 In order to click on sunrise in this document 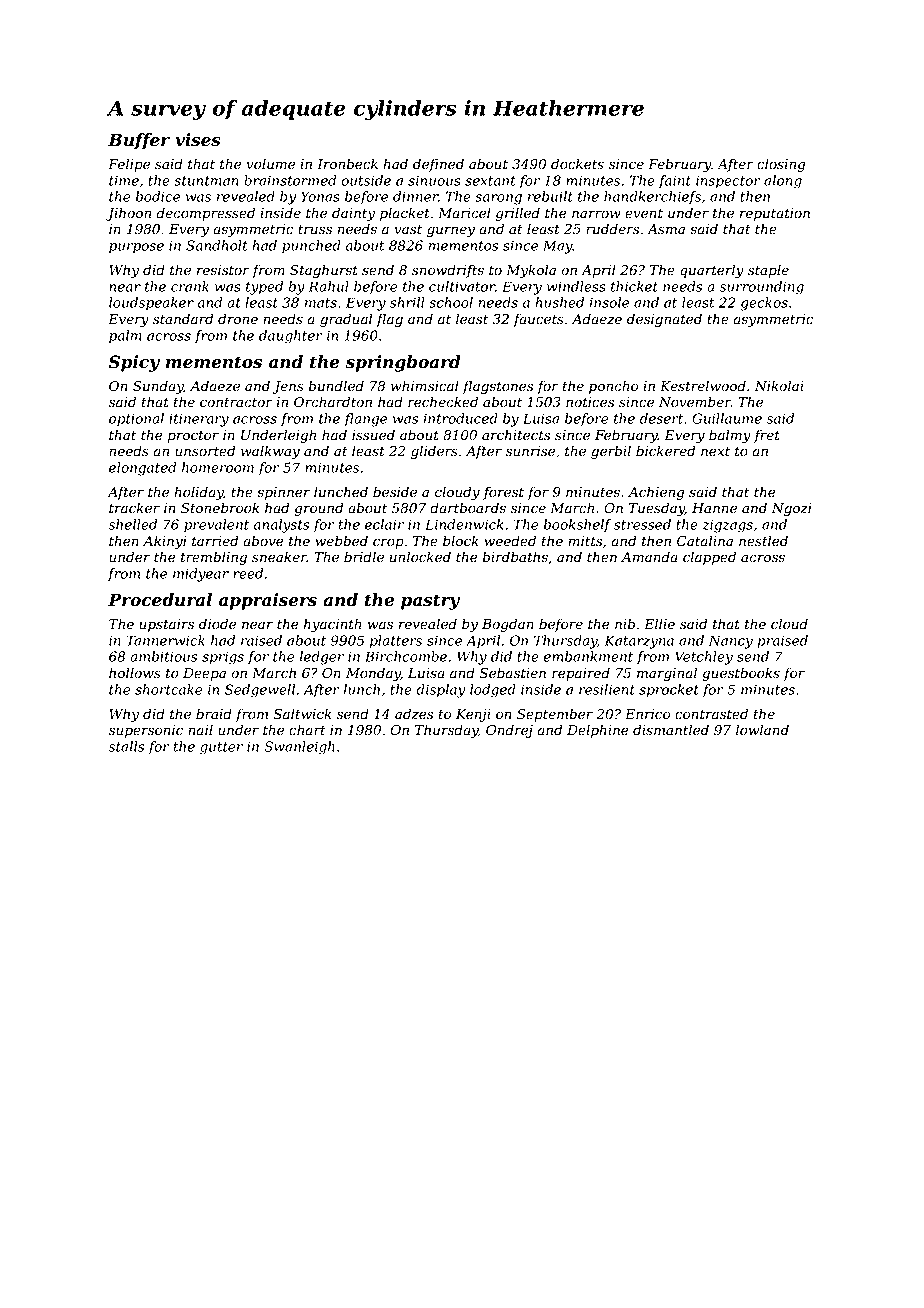, I will do `click(530, 451)`.
